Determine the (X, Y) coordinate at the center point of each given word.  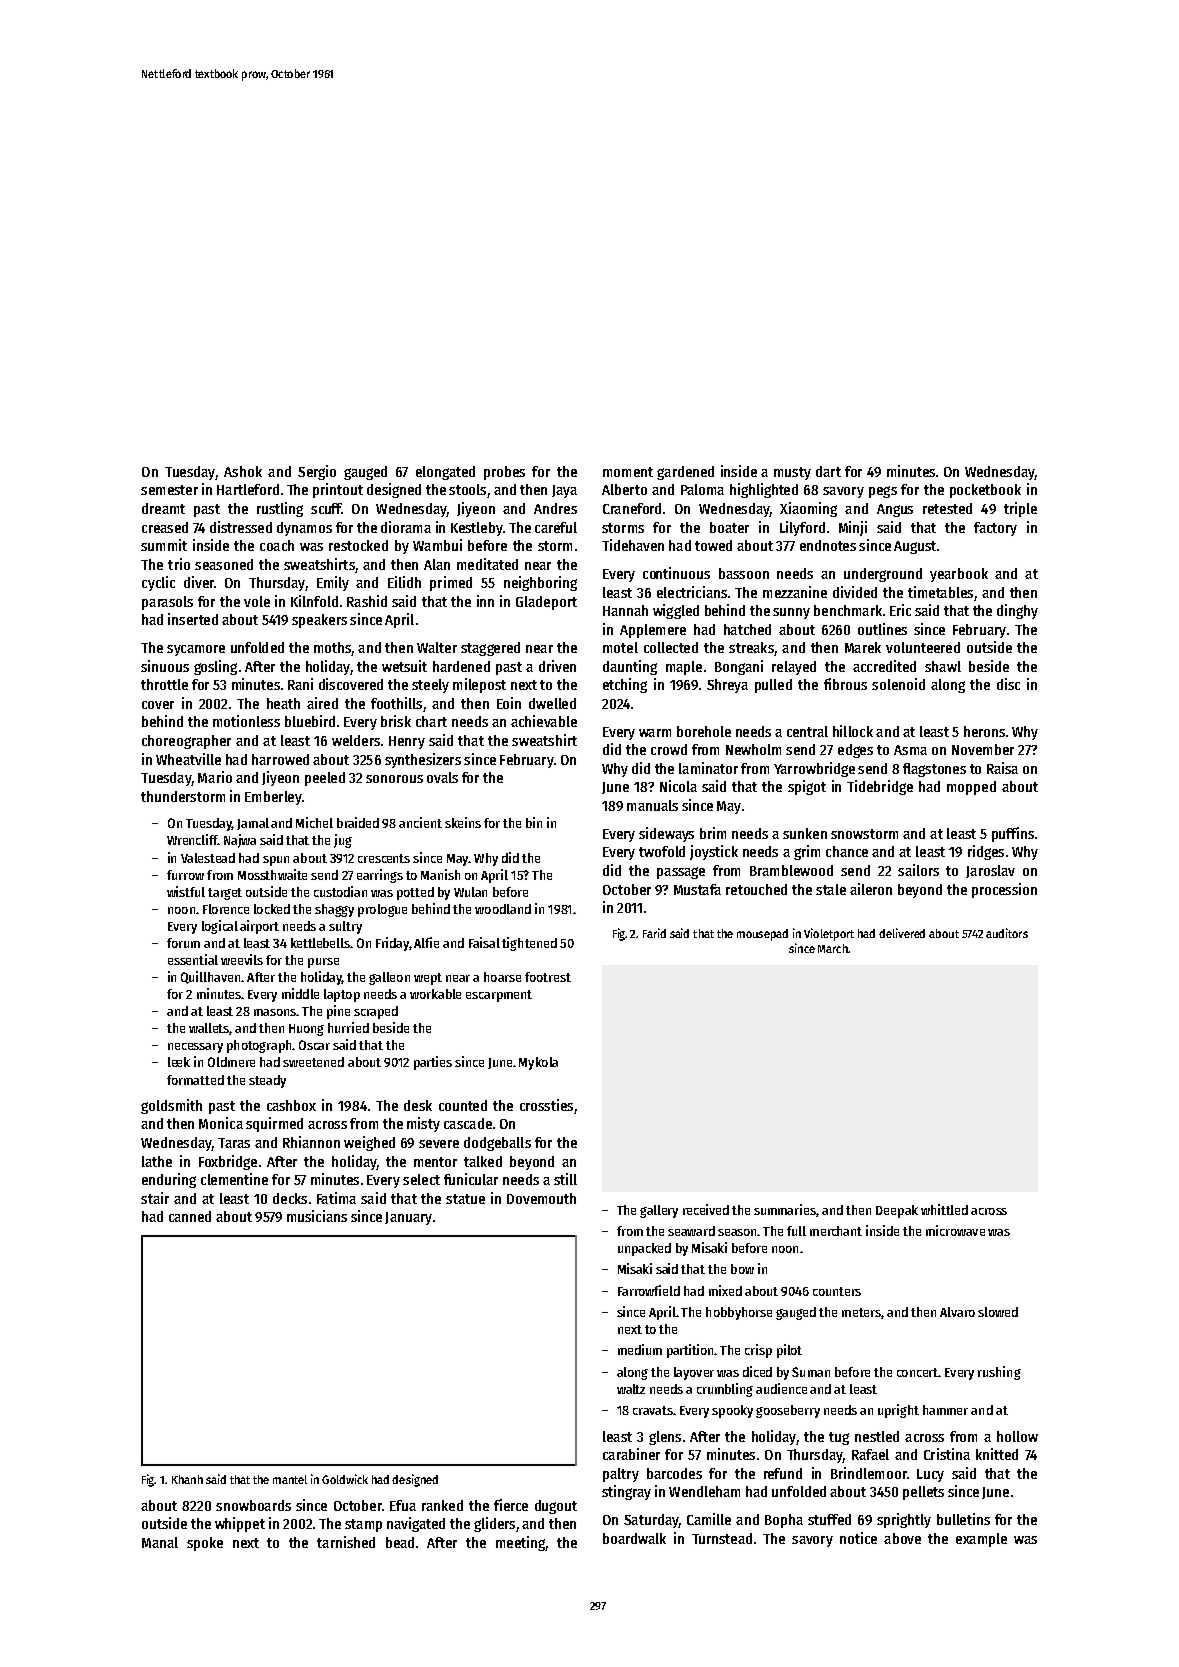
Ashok (243, 471)
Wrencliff (192, 839)
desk (418, 1105)
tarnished (346, 1542)
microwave (955, 1230)
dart (828, 471)
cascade (468, 1123)
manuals (652, 805)
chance (847, 851)
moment (628, 472)
